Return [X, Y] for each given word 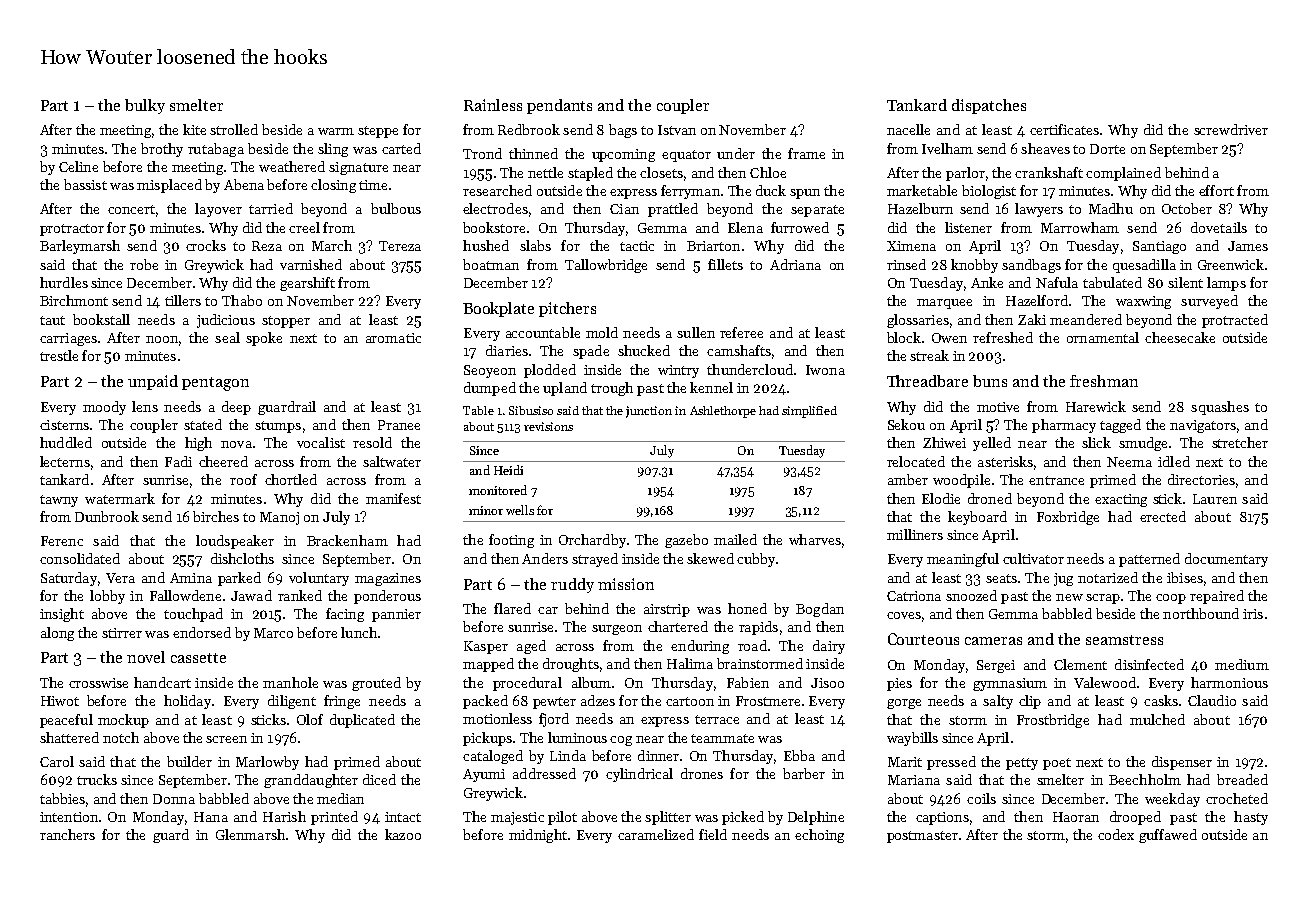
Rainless [493, 105]
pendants [559, 106]
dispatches [989, 106]
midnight [538, 836]
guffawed [1168, 836]
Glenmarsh [250, 834]
